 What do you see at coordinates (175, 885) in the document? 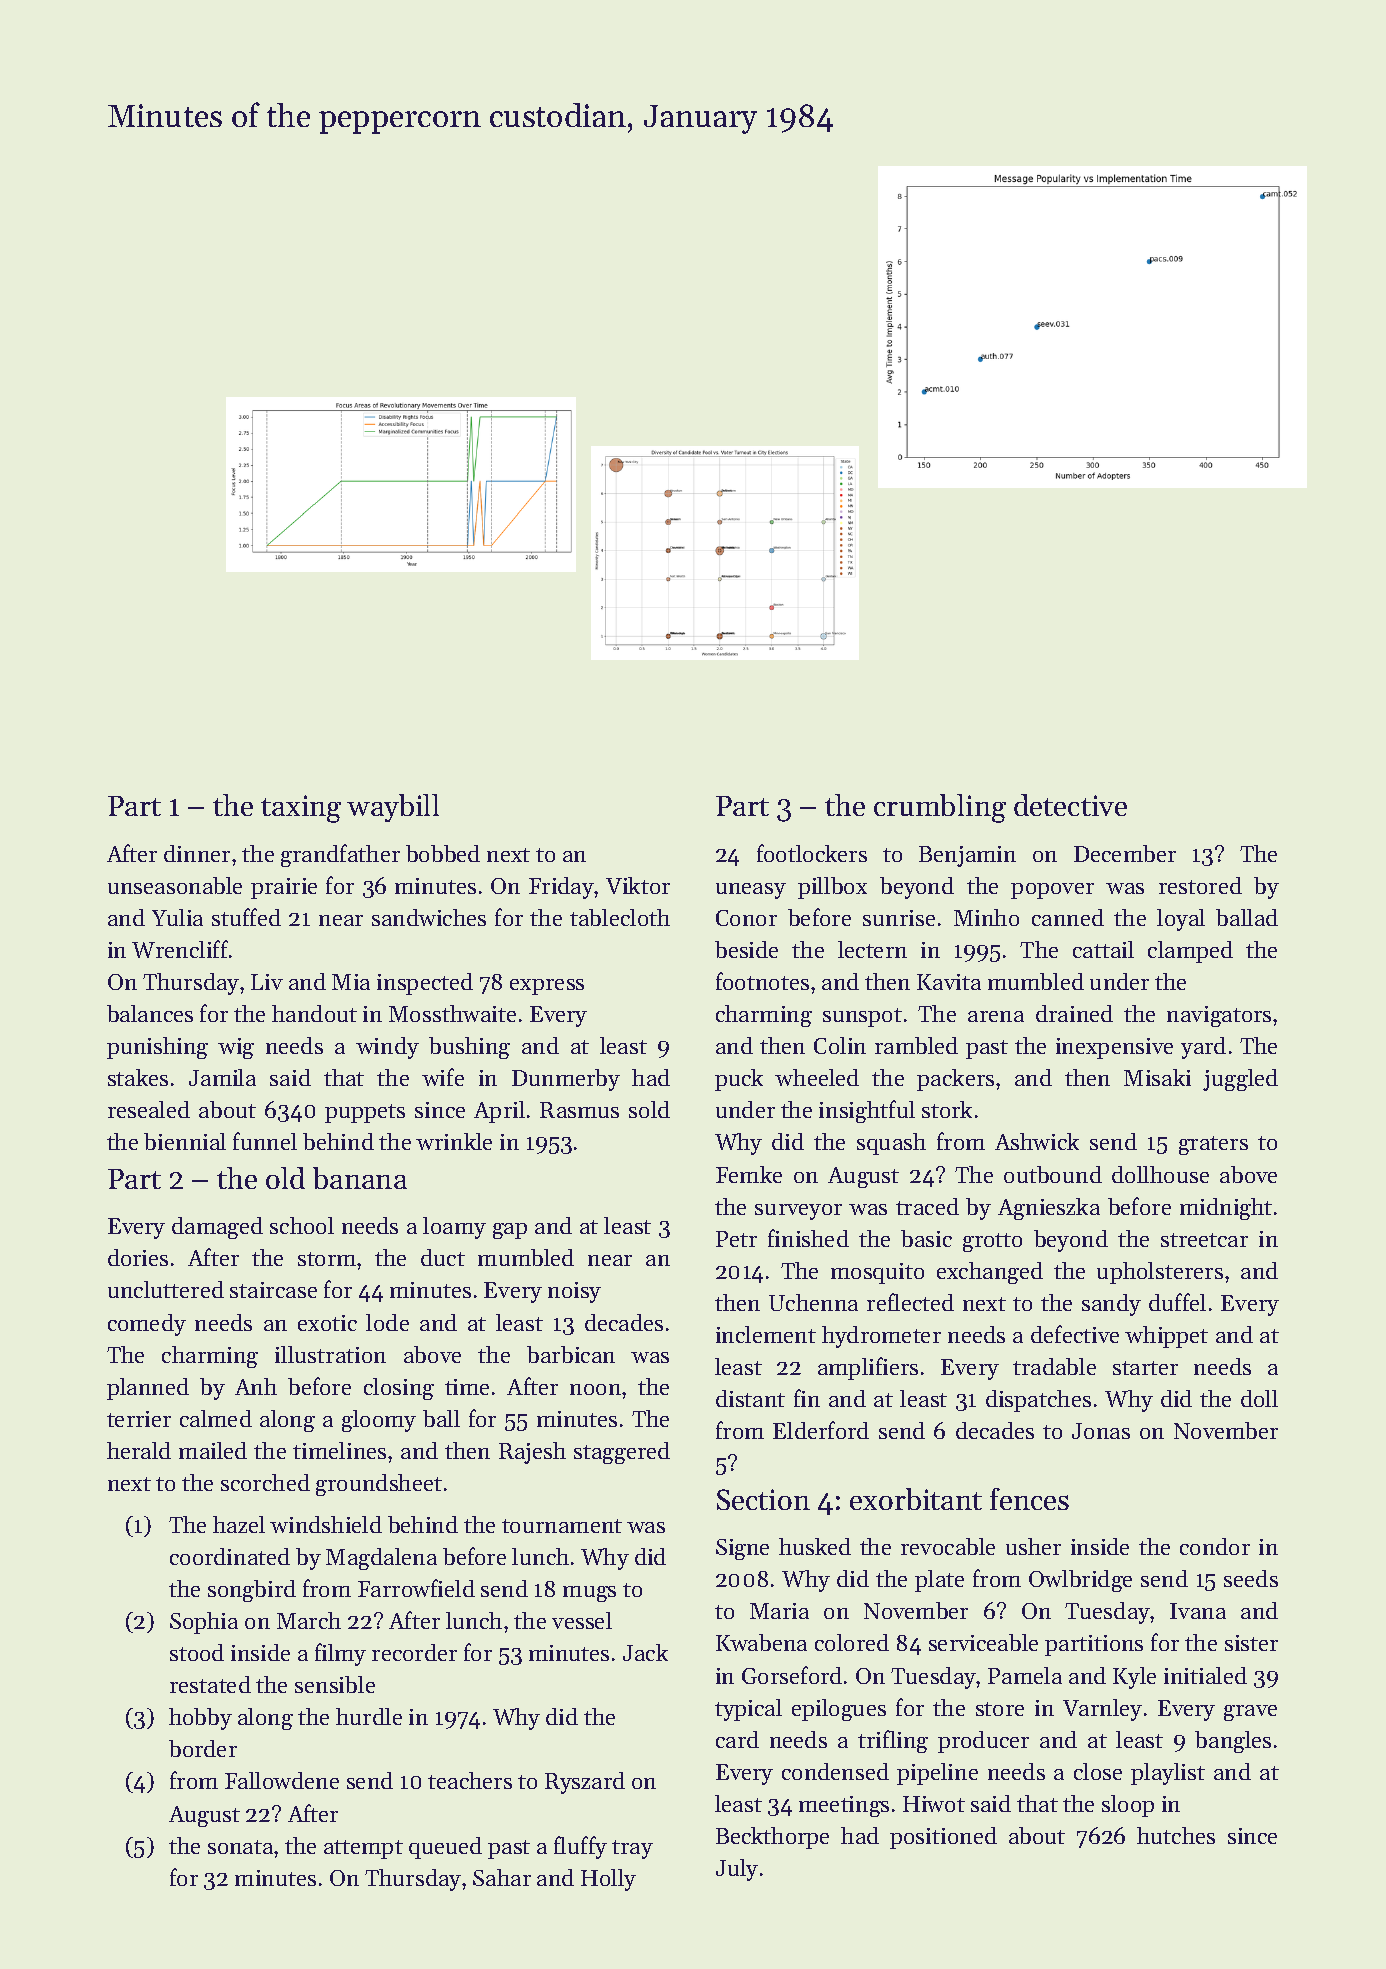
I see `unseasonable` at bounding box center [175, 885].
